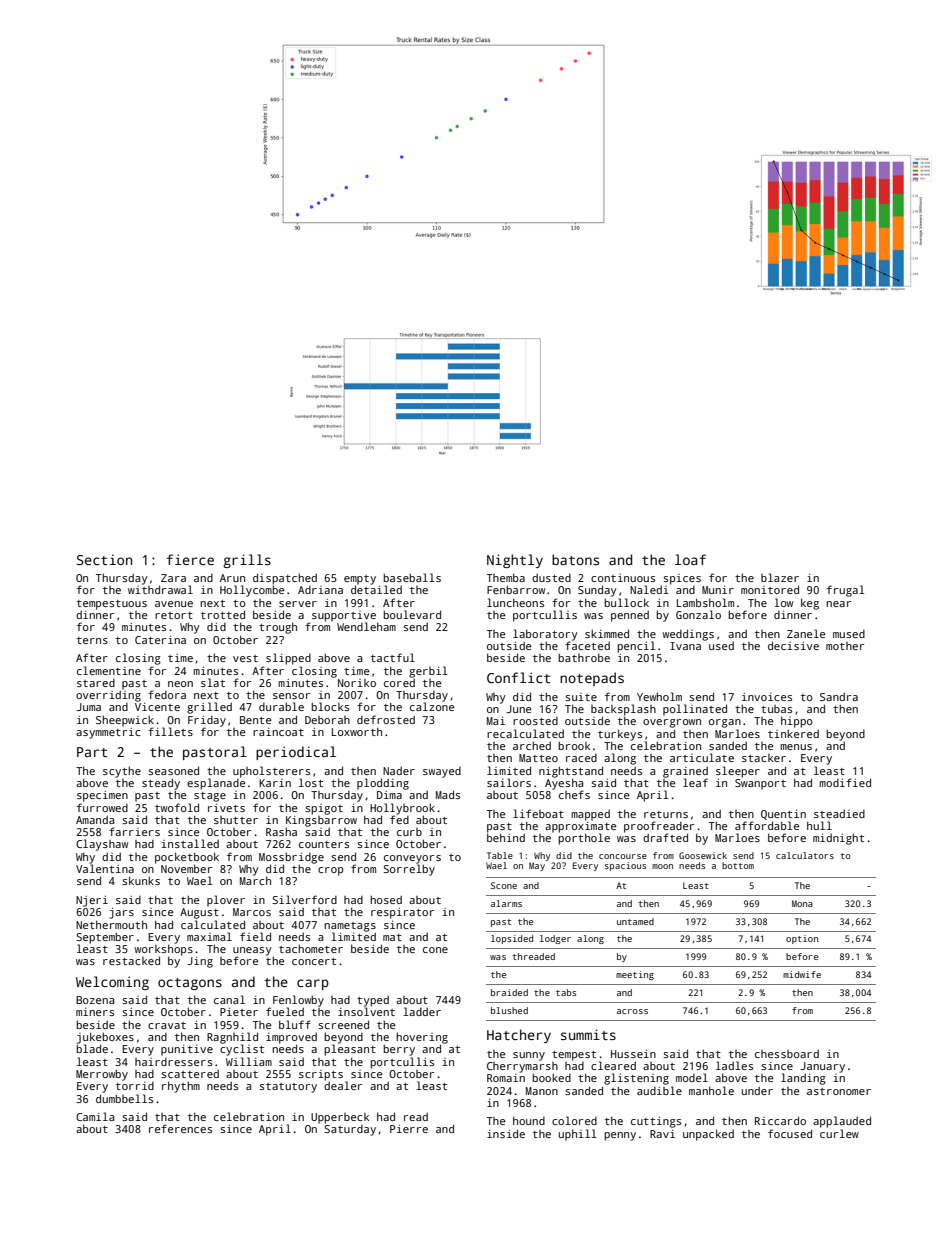  Describe the element at coordinates (515, 561) in the document. I see `Nightly` at that location.
